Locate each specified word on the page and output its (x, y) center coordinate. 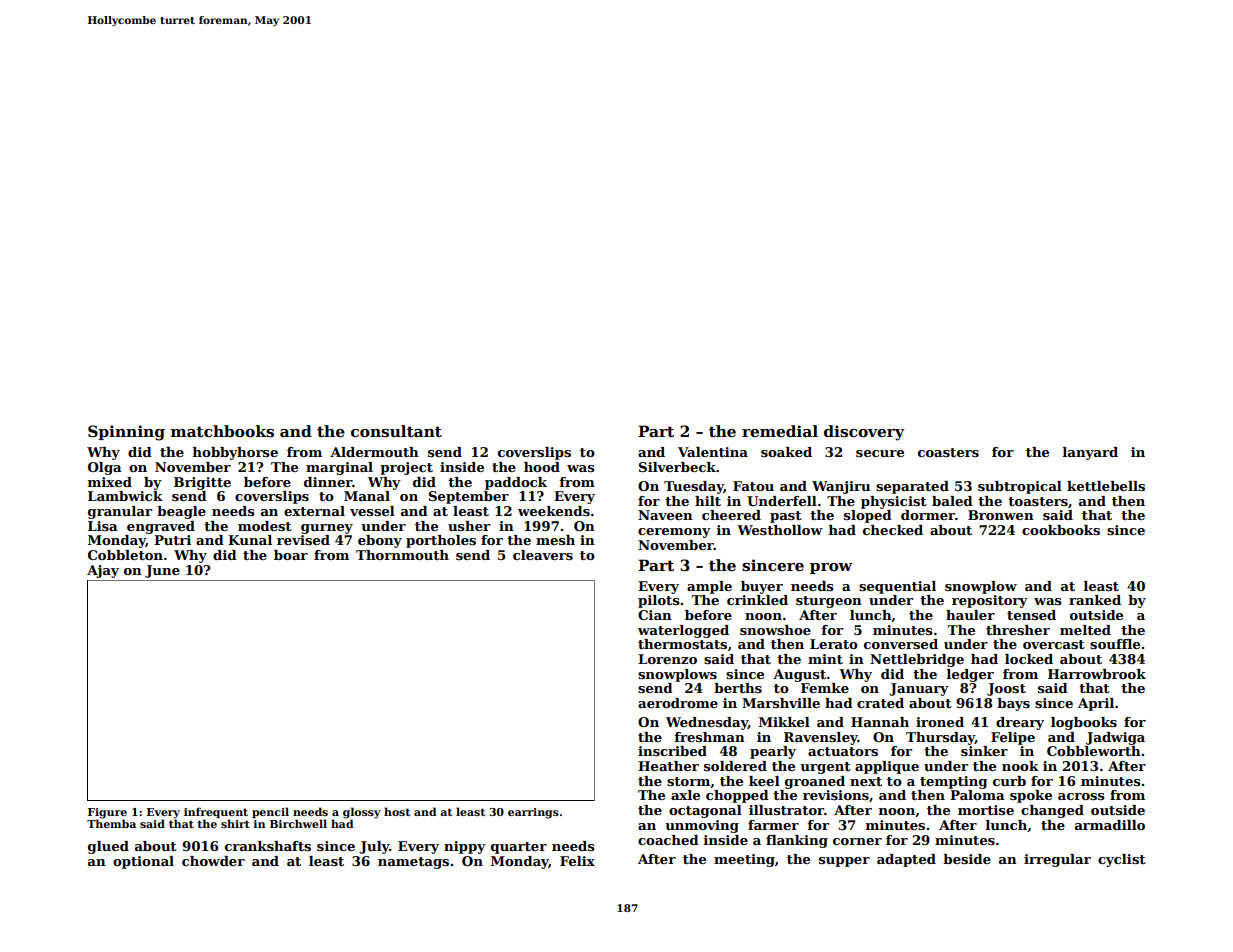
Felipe (1013, 738)
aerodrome (678, 703)
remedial (780, 431)
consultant (396, 431)
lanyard (1090, 453)
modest (265, 526)
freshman (709, 737)
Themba (111, 823)
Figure (107, 813)
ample (709, 587)
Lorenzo (667, 659)
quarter (519, 848)
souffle (1115, 644)
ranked (1095, 600)
